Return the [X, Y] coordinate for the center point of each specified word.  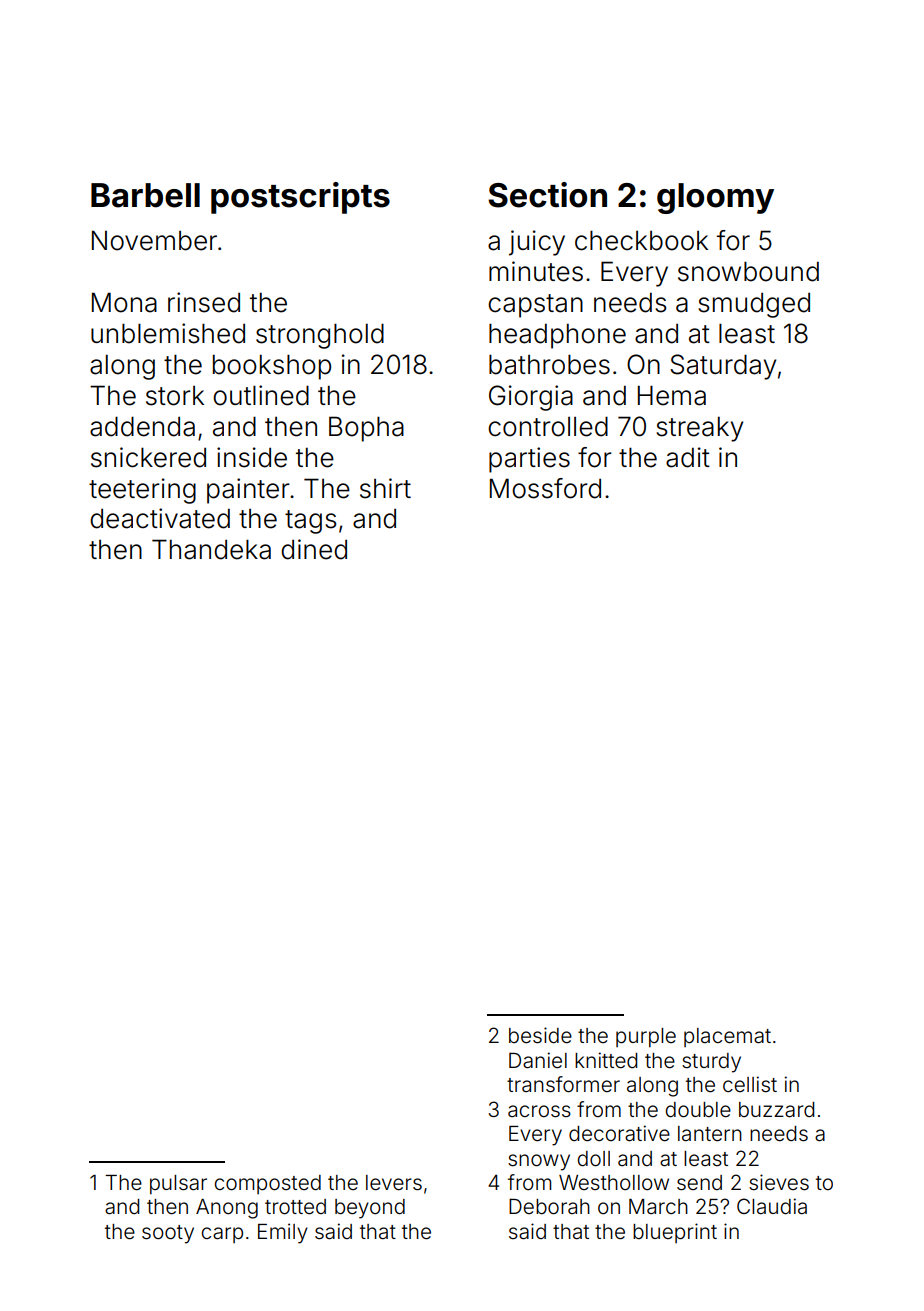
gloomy [715, 198]
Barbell [145, 195]
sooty [168, 1234]
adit [688, 457]
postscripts [300, 198]
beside [540, 1035]
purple [646, 1037]
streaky [699, 429]
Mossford [545, 488]
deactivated [160, 518]
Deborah [549, 1206]
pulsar [178, 1184]
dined [314, 549]
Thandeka [211, 549]
